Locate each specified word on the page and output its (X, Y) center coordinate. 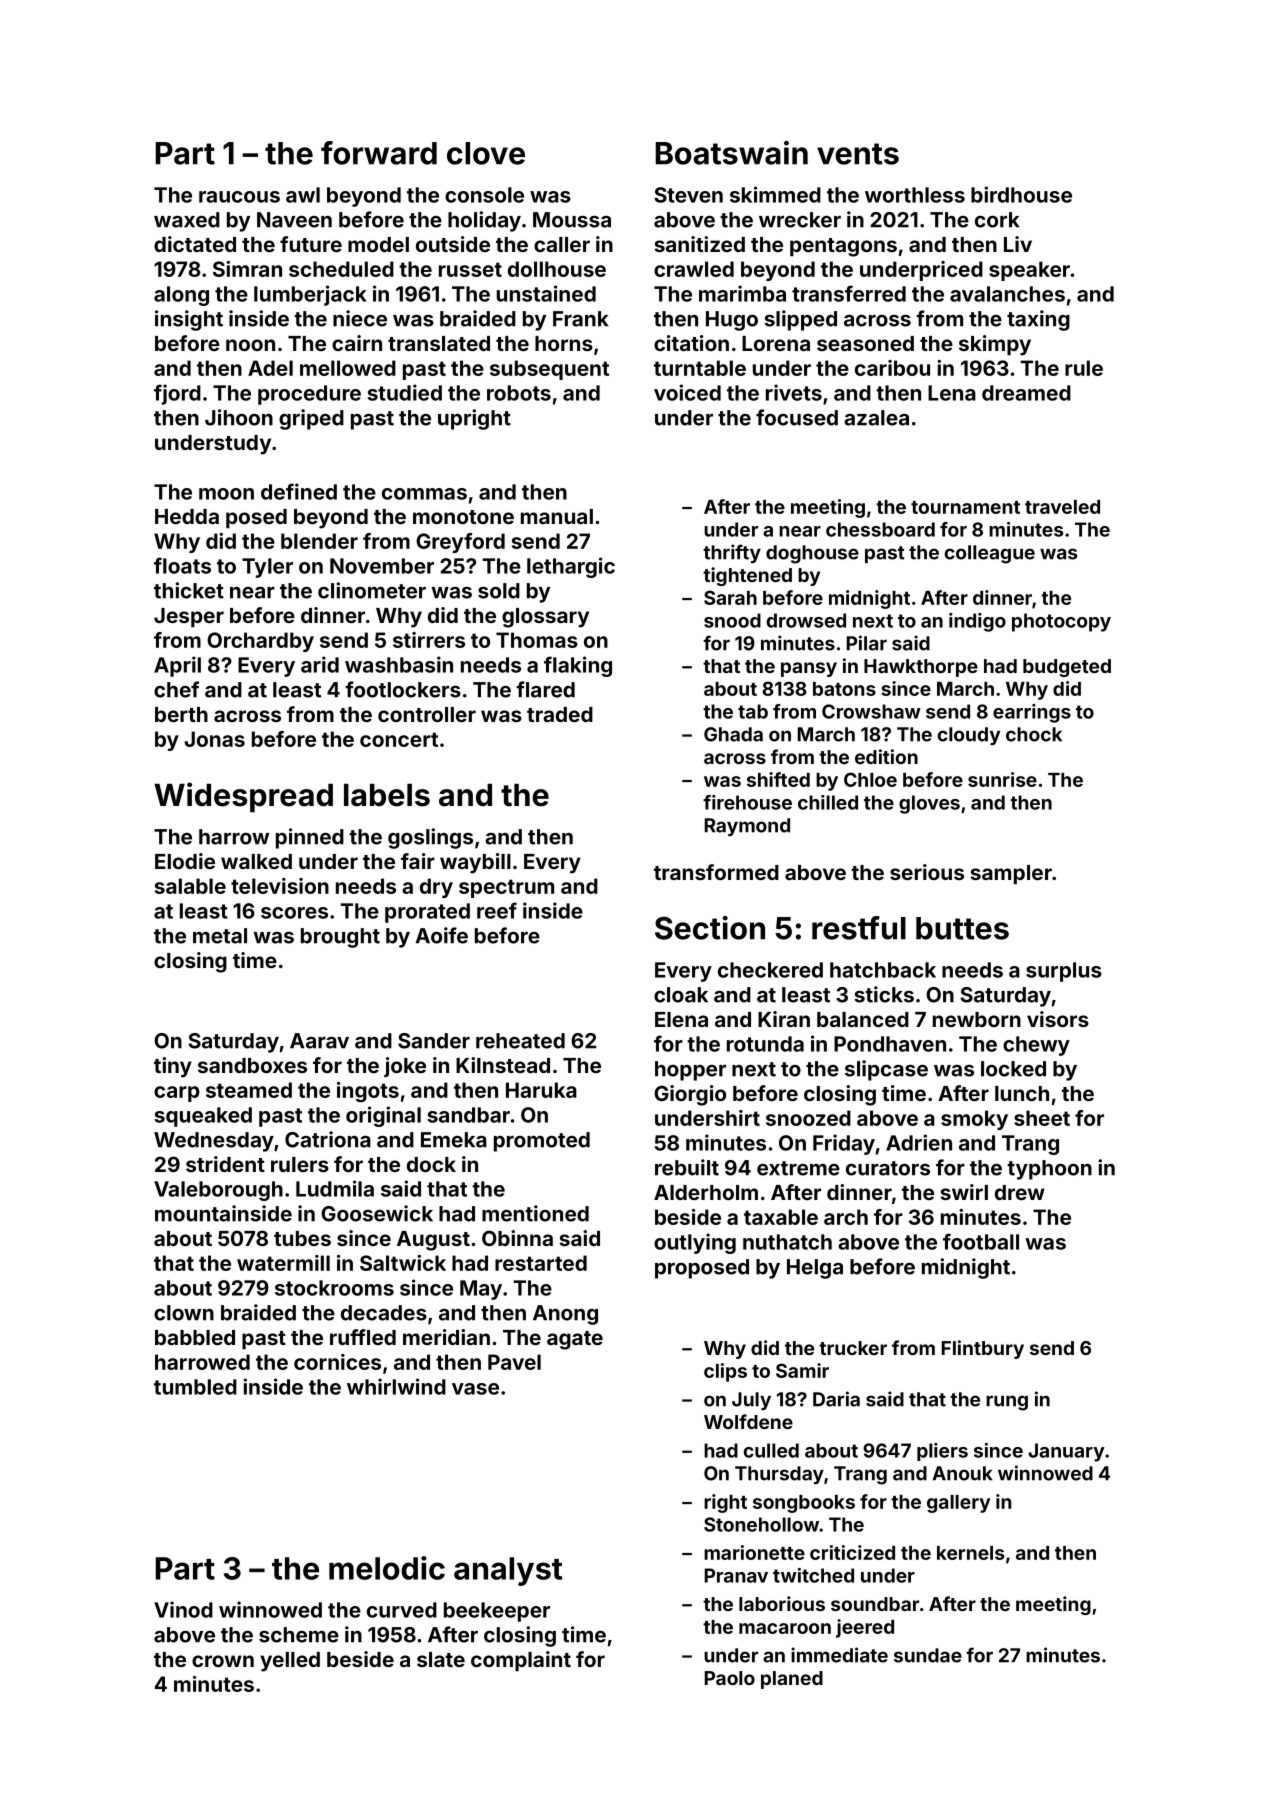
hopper (690, 1071)
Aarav (319, 1041)
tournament (965, 507)
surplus (1064, 972)
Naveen (294, 220)
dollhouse (557, 269)
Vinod (183, 1609)
